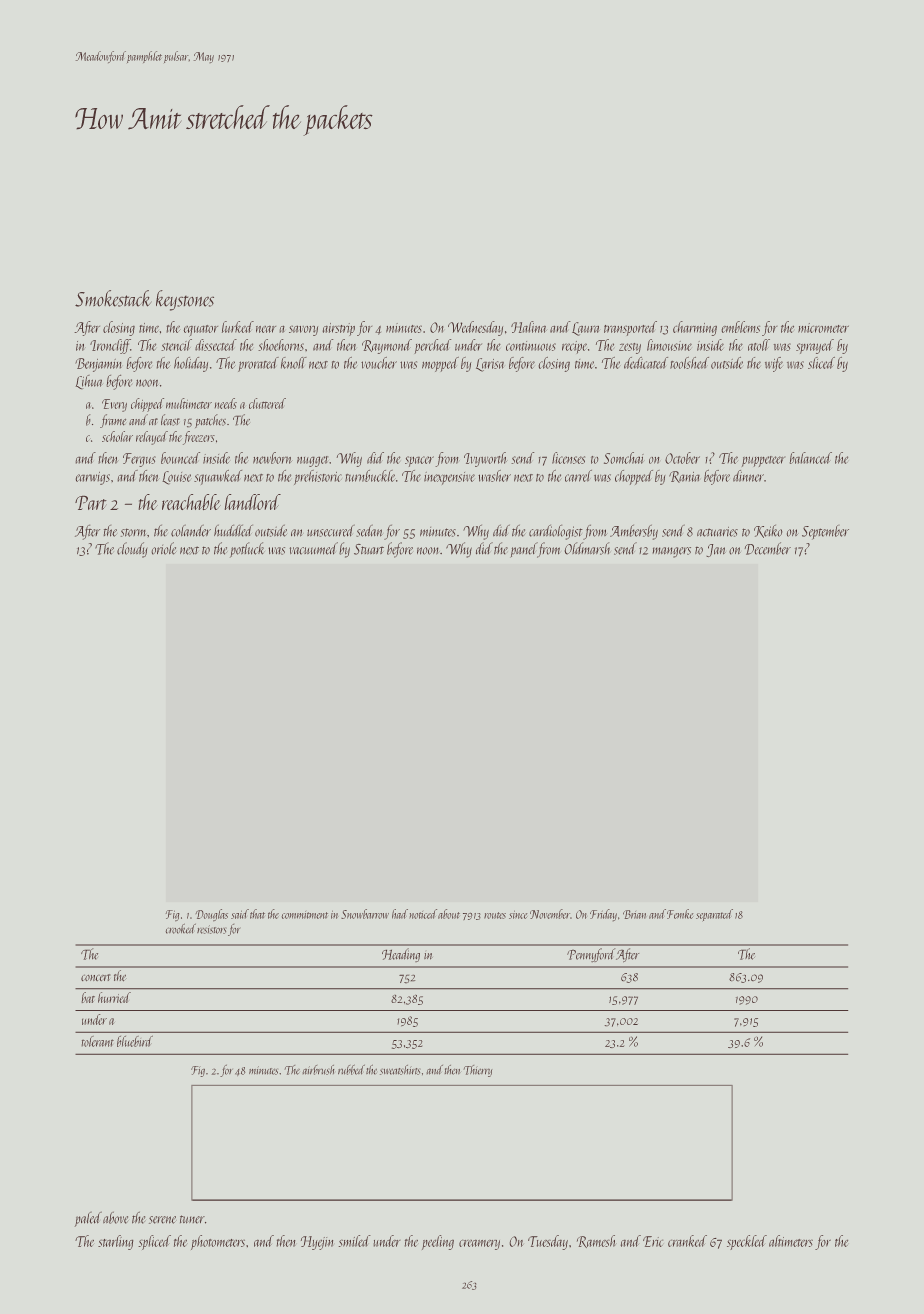 The image size is (924, 1314). I want to click on photometers, so click(218, 1242).
